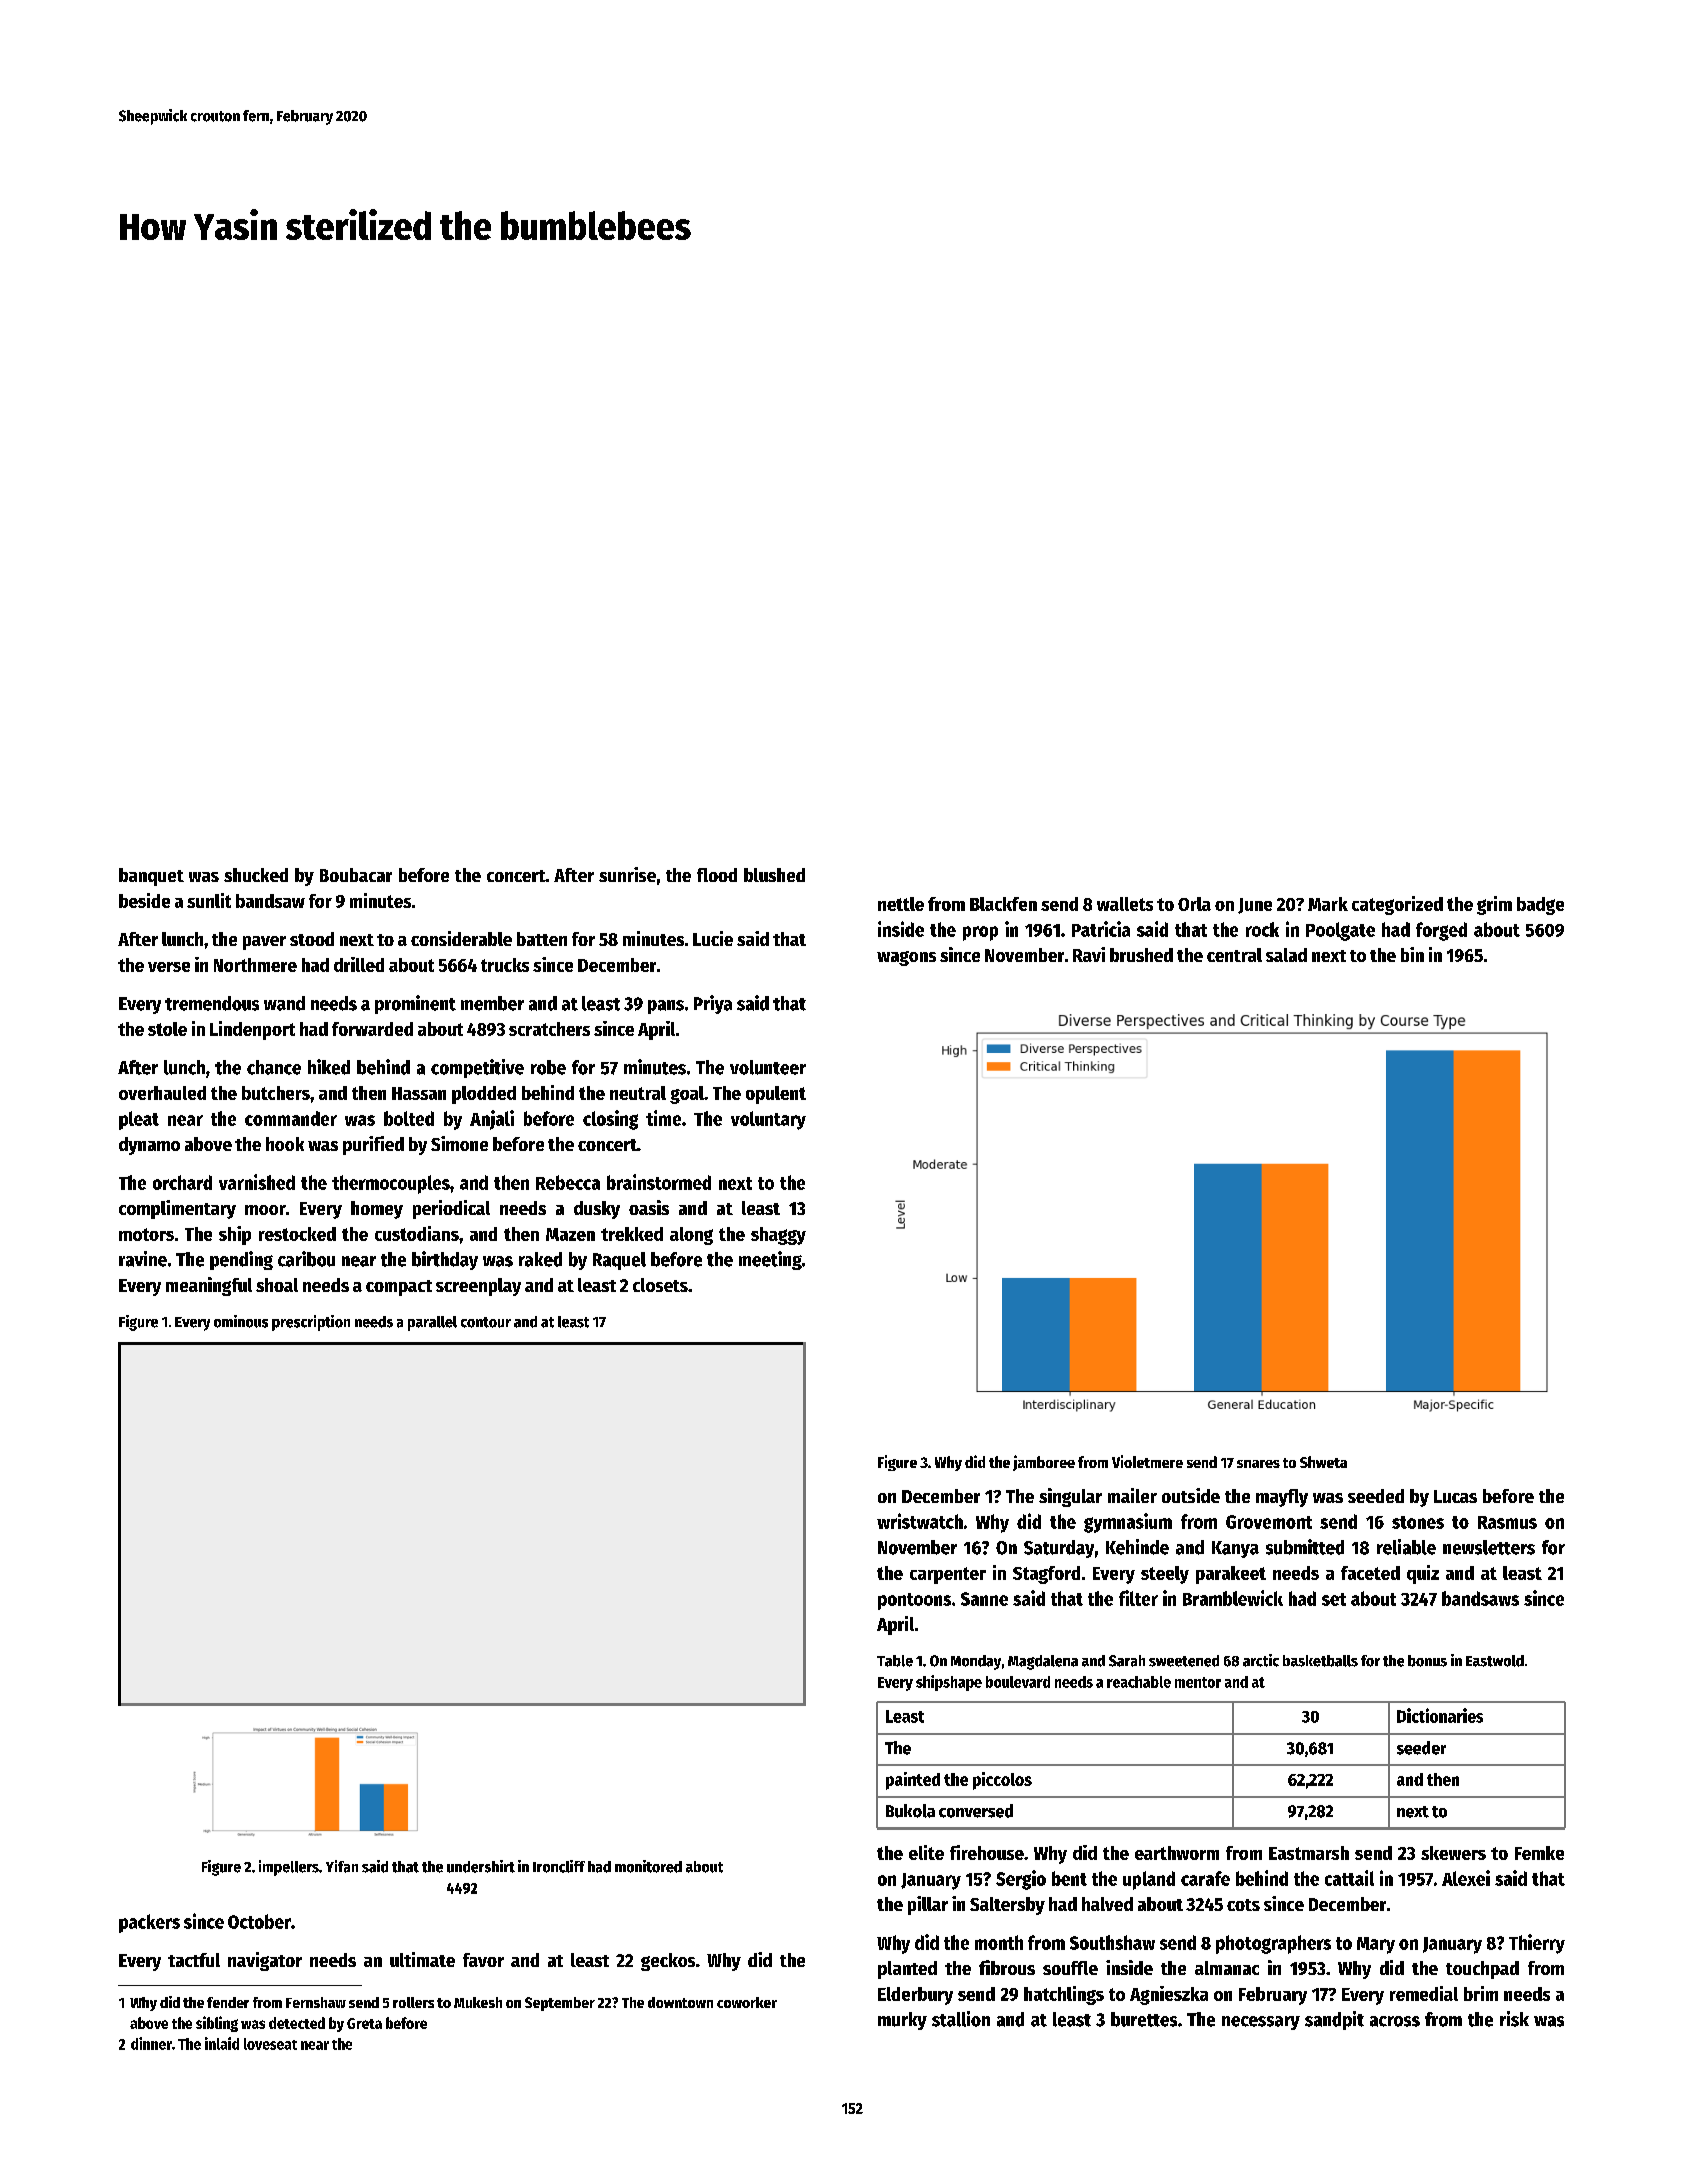 The image size is (1683, 2178). I want to click on wristwatch, so click(920, 1521).
